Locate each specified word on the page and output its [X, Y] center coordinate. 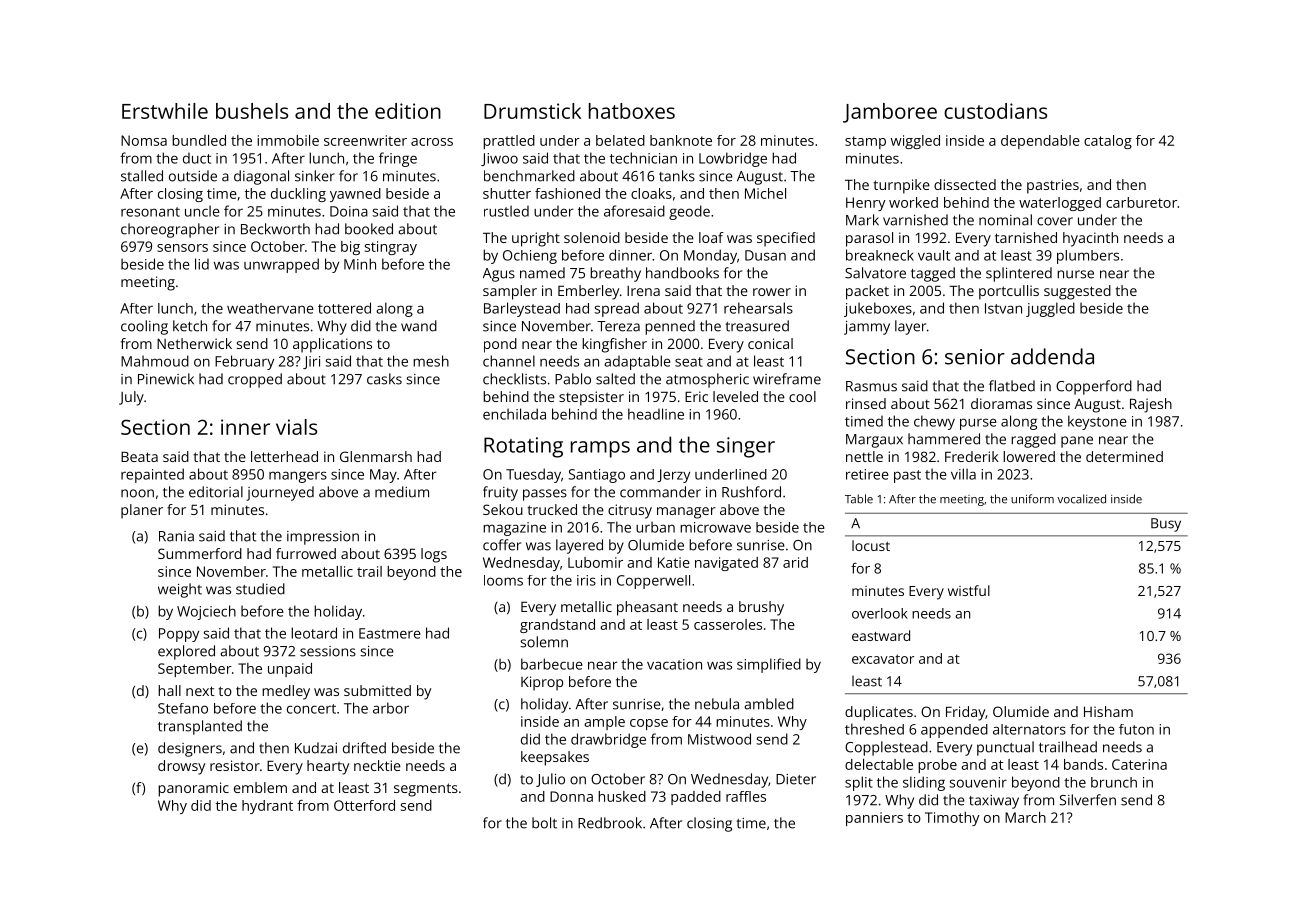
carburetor [1141, 202]
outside [193, 176]
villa [963, 474]
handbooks [682, 273]
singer [746, 447]
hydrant [267, 807]
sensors [182, 248]
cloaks [651, 193]
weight [180, 590]
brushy [761, 608]
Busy [1166, 525]
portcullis [1009, 292]
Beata [139, 456]
